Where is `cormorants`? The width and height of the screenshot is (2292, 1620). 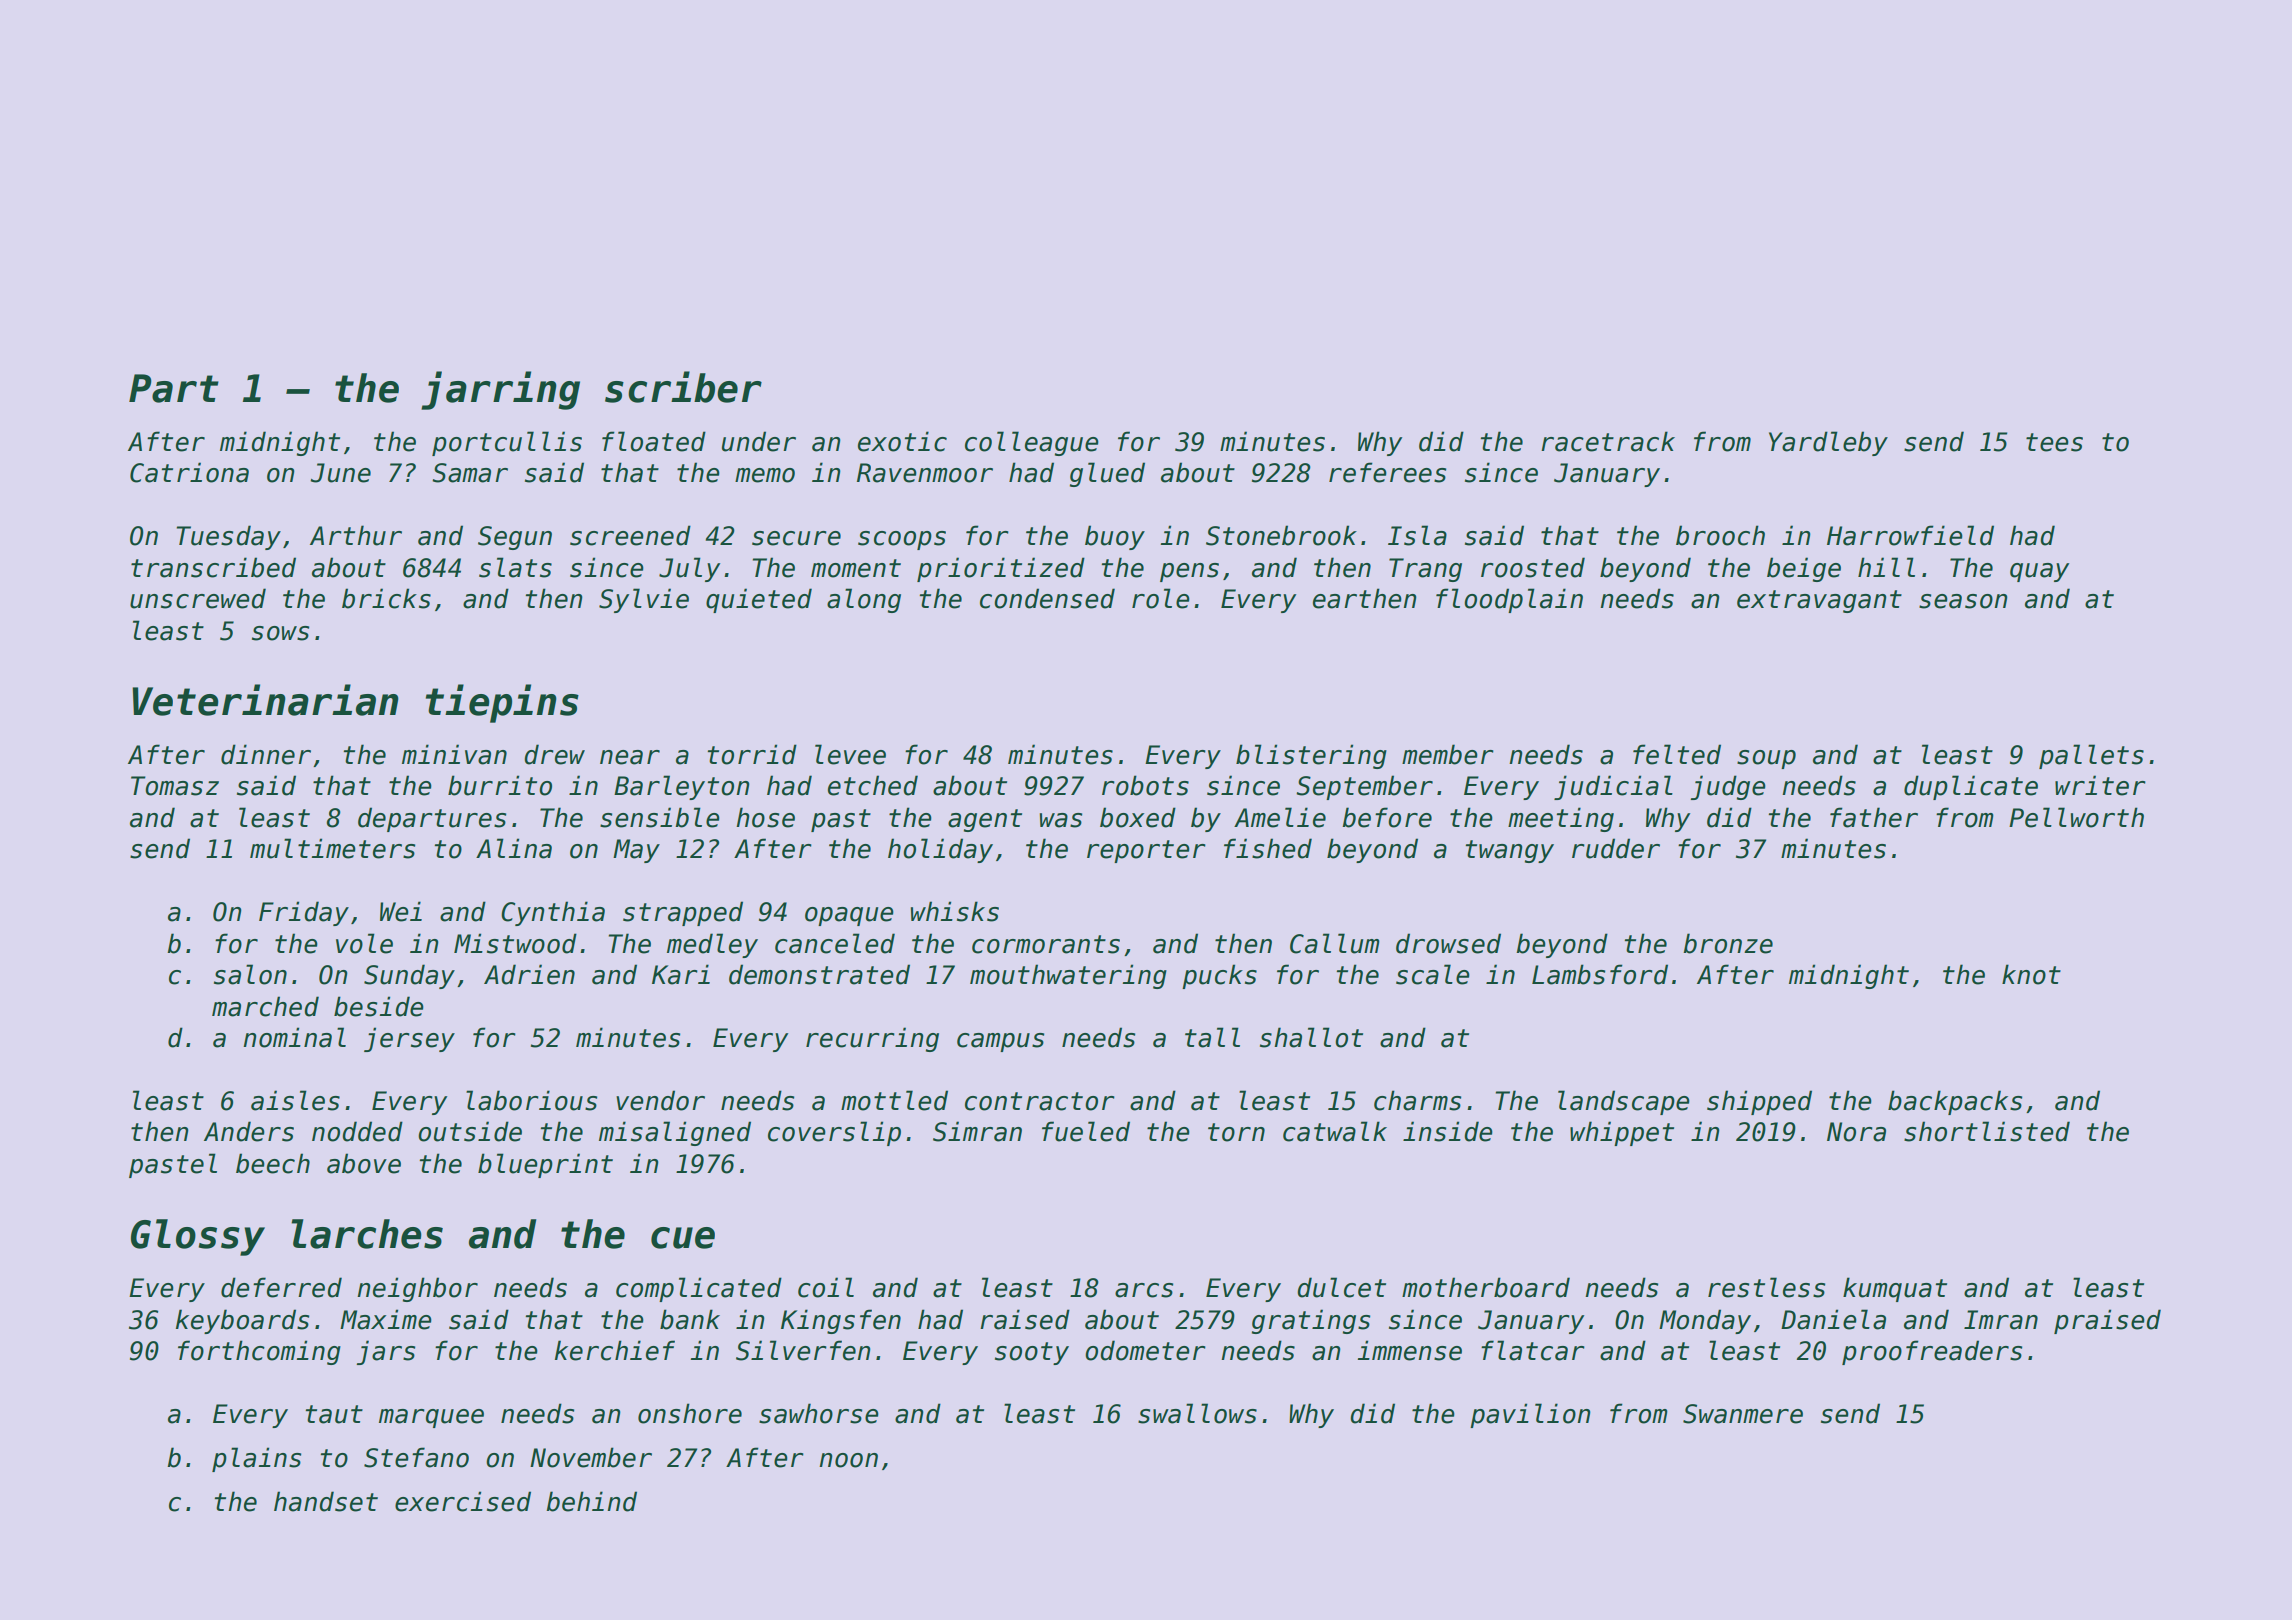
cormorants is located at coordinates (1046, 944).
